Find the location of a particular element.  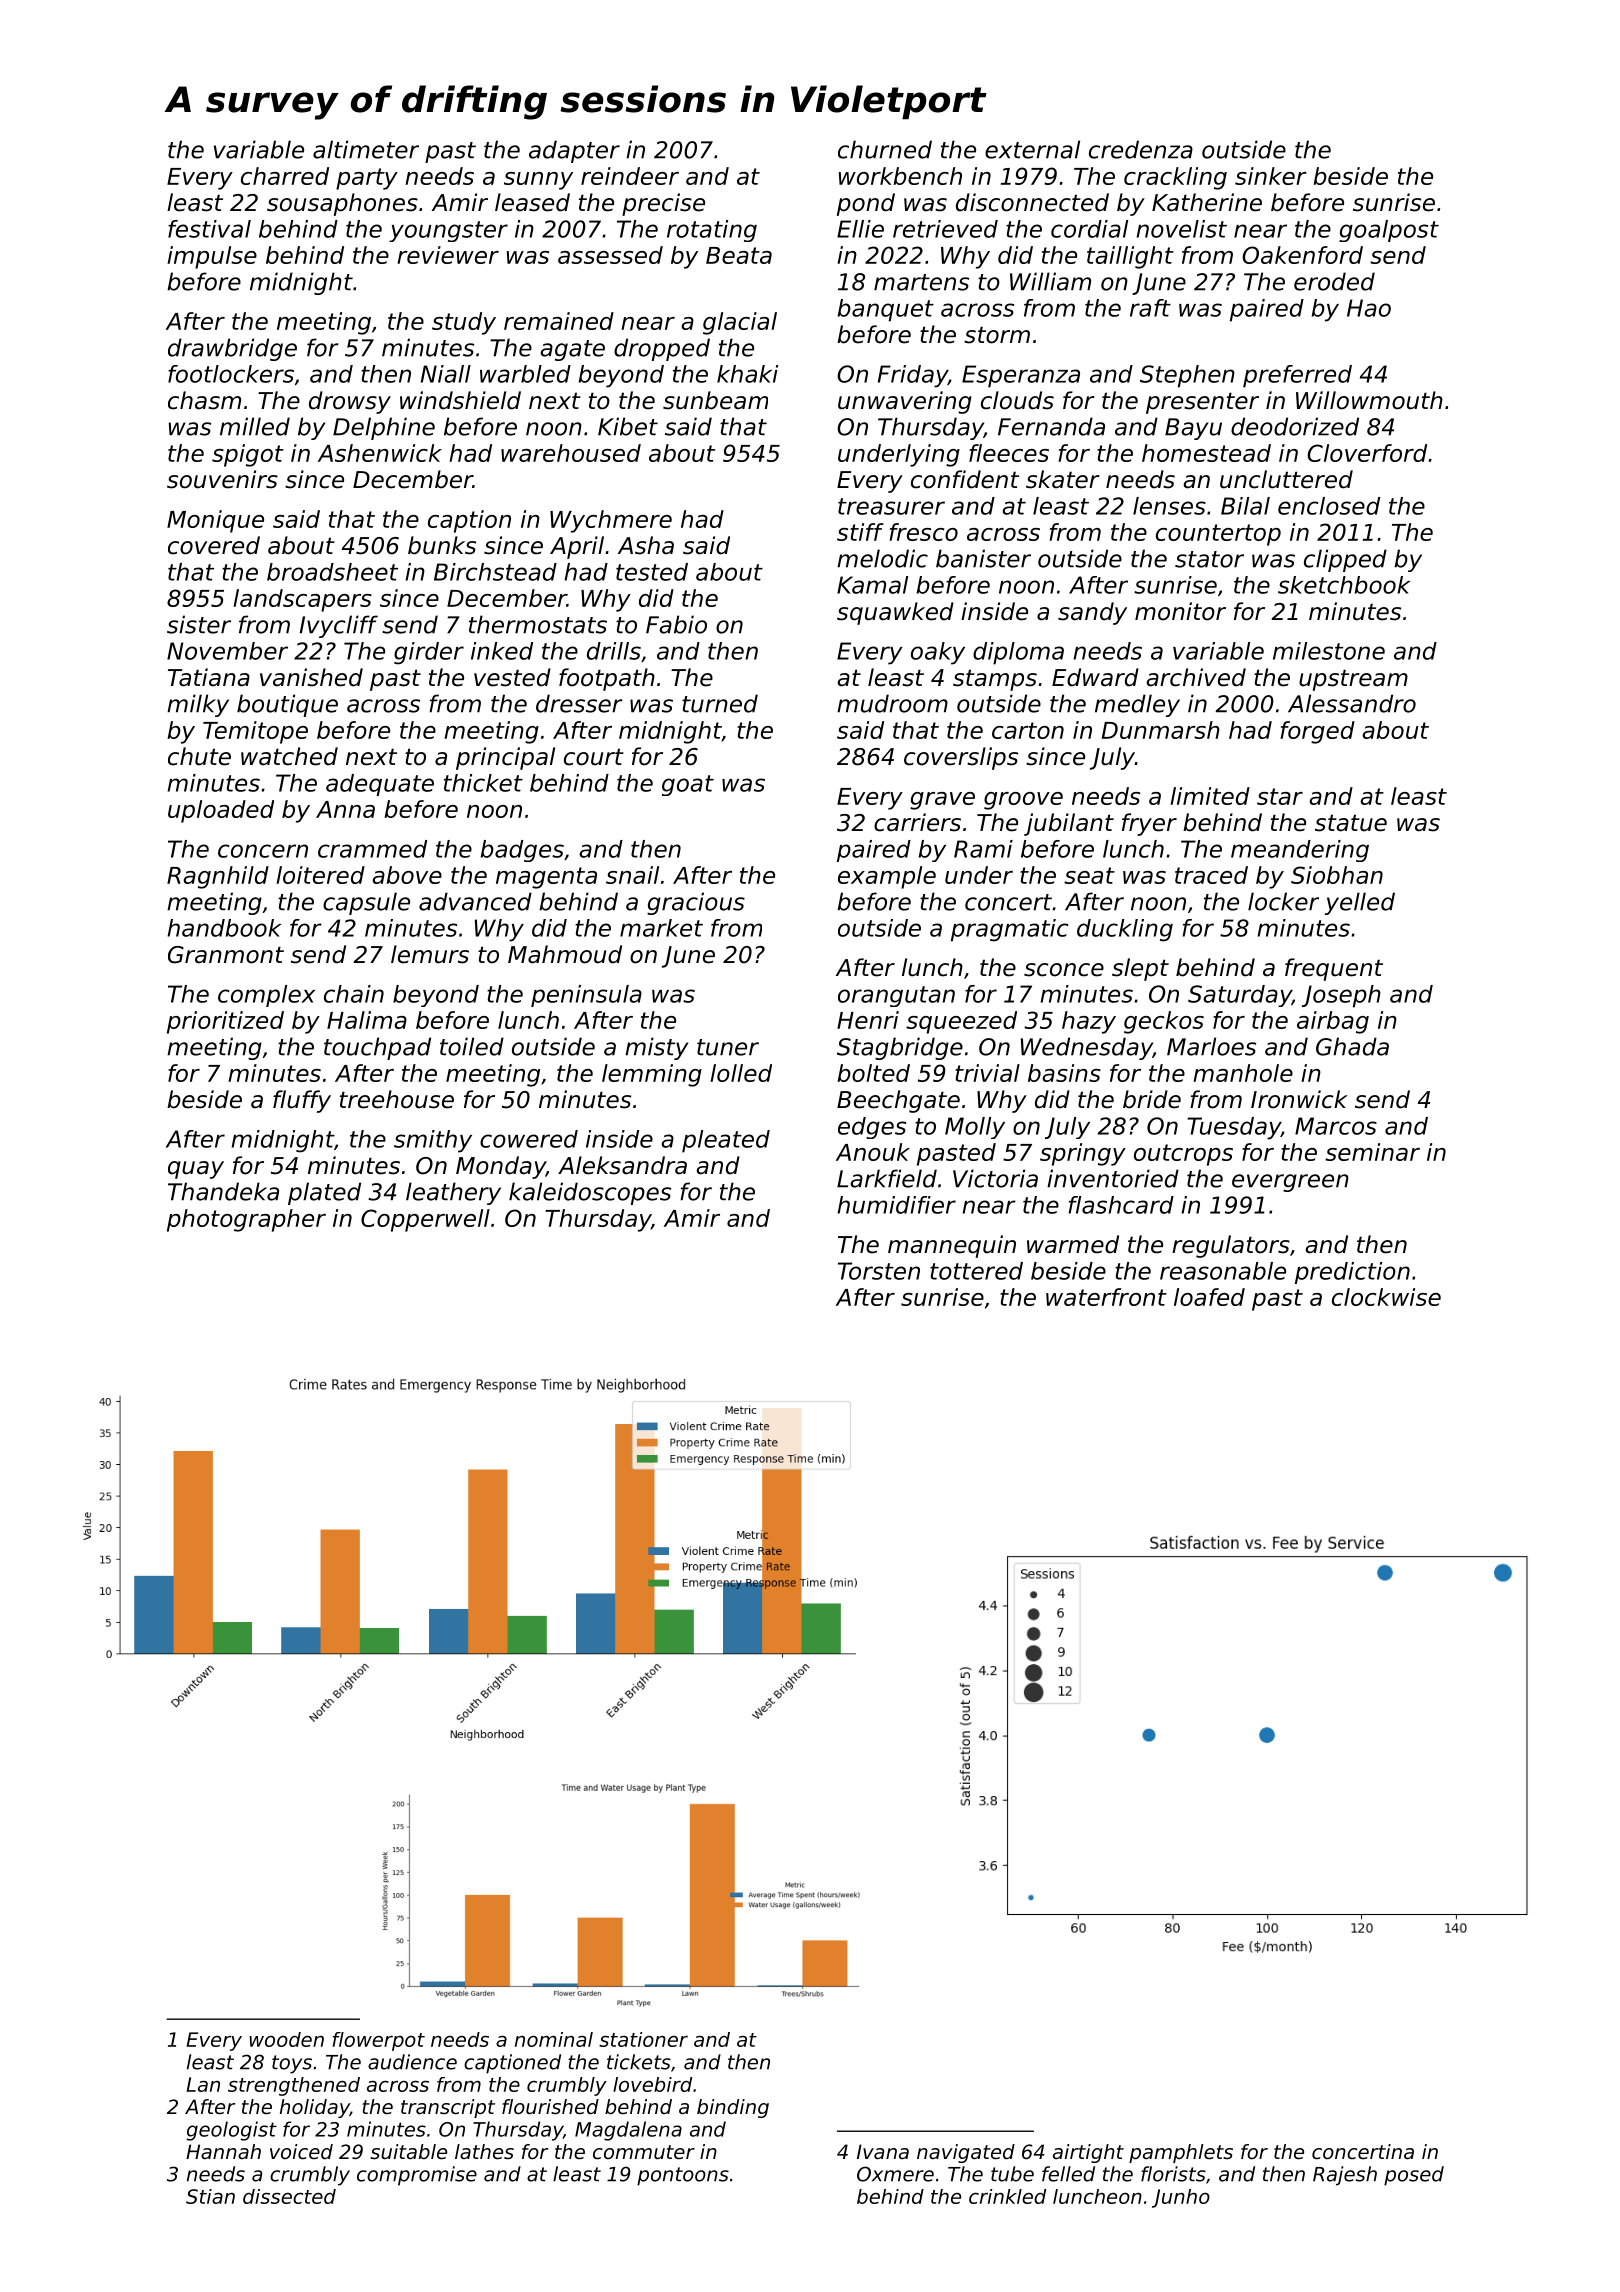

tottered is located at coordinates (976, 1271).
